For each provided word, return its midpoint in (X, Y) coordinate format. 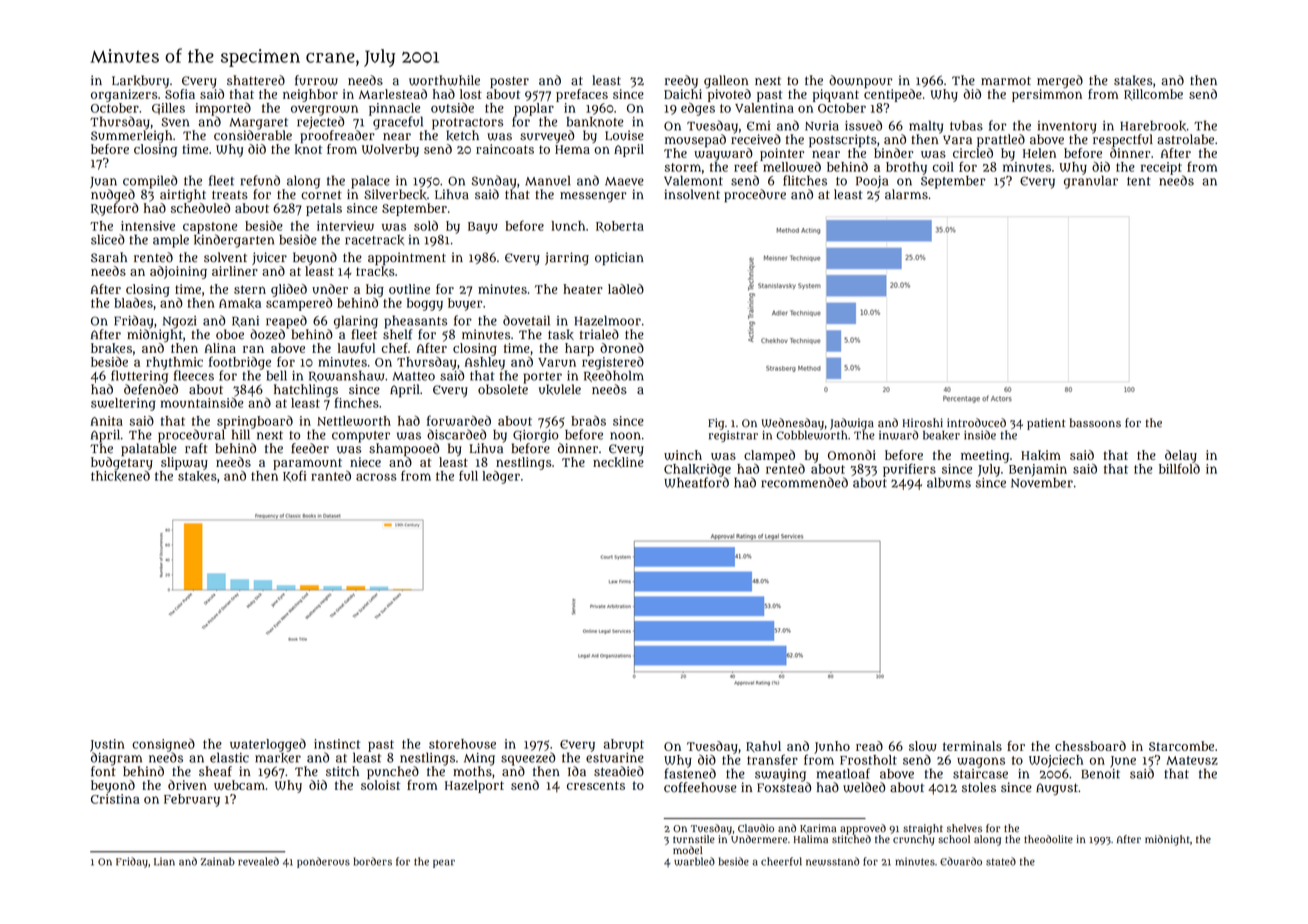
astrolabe (1185, 139)
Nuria (822, 126)
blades (133, 303)
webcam (239, 785)
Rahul (763, 747)
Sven (175, 122)
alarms (906, 194)
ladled (626, 289)
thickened (120, 476)
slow (923, 746)
